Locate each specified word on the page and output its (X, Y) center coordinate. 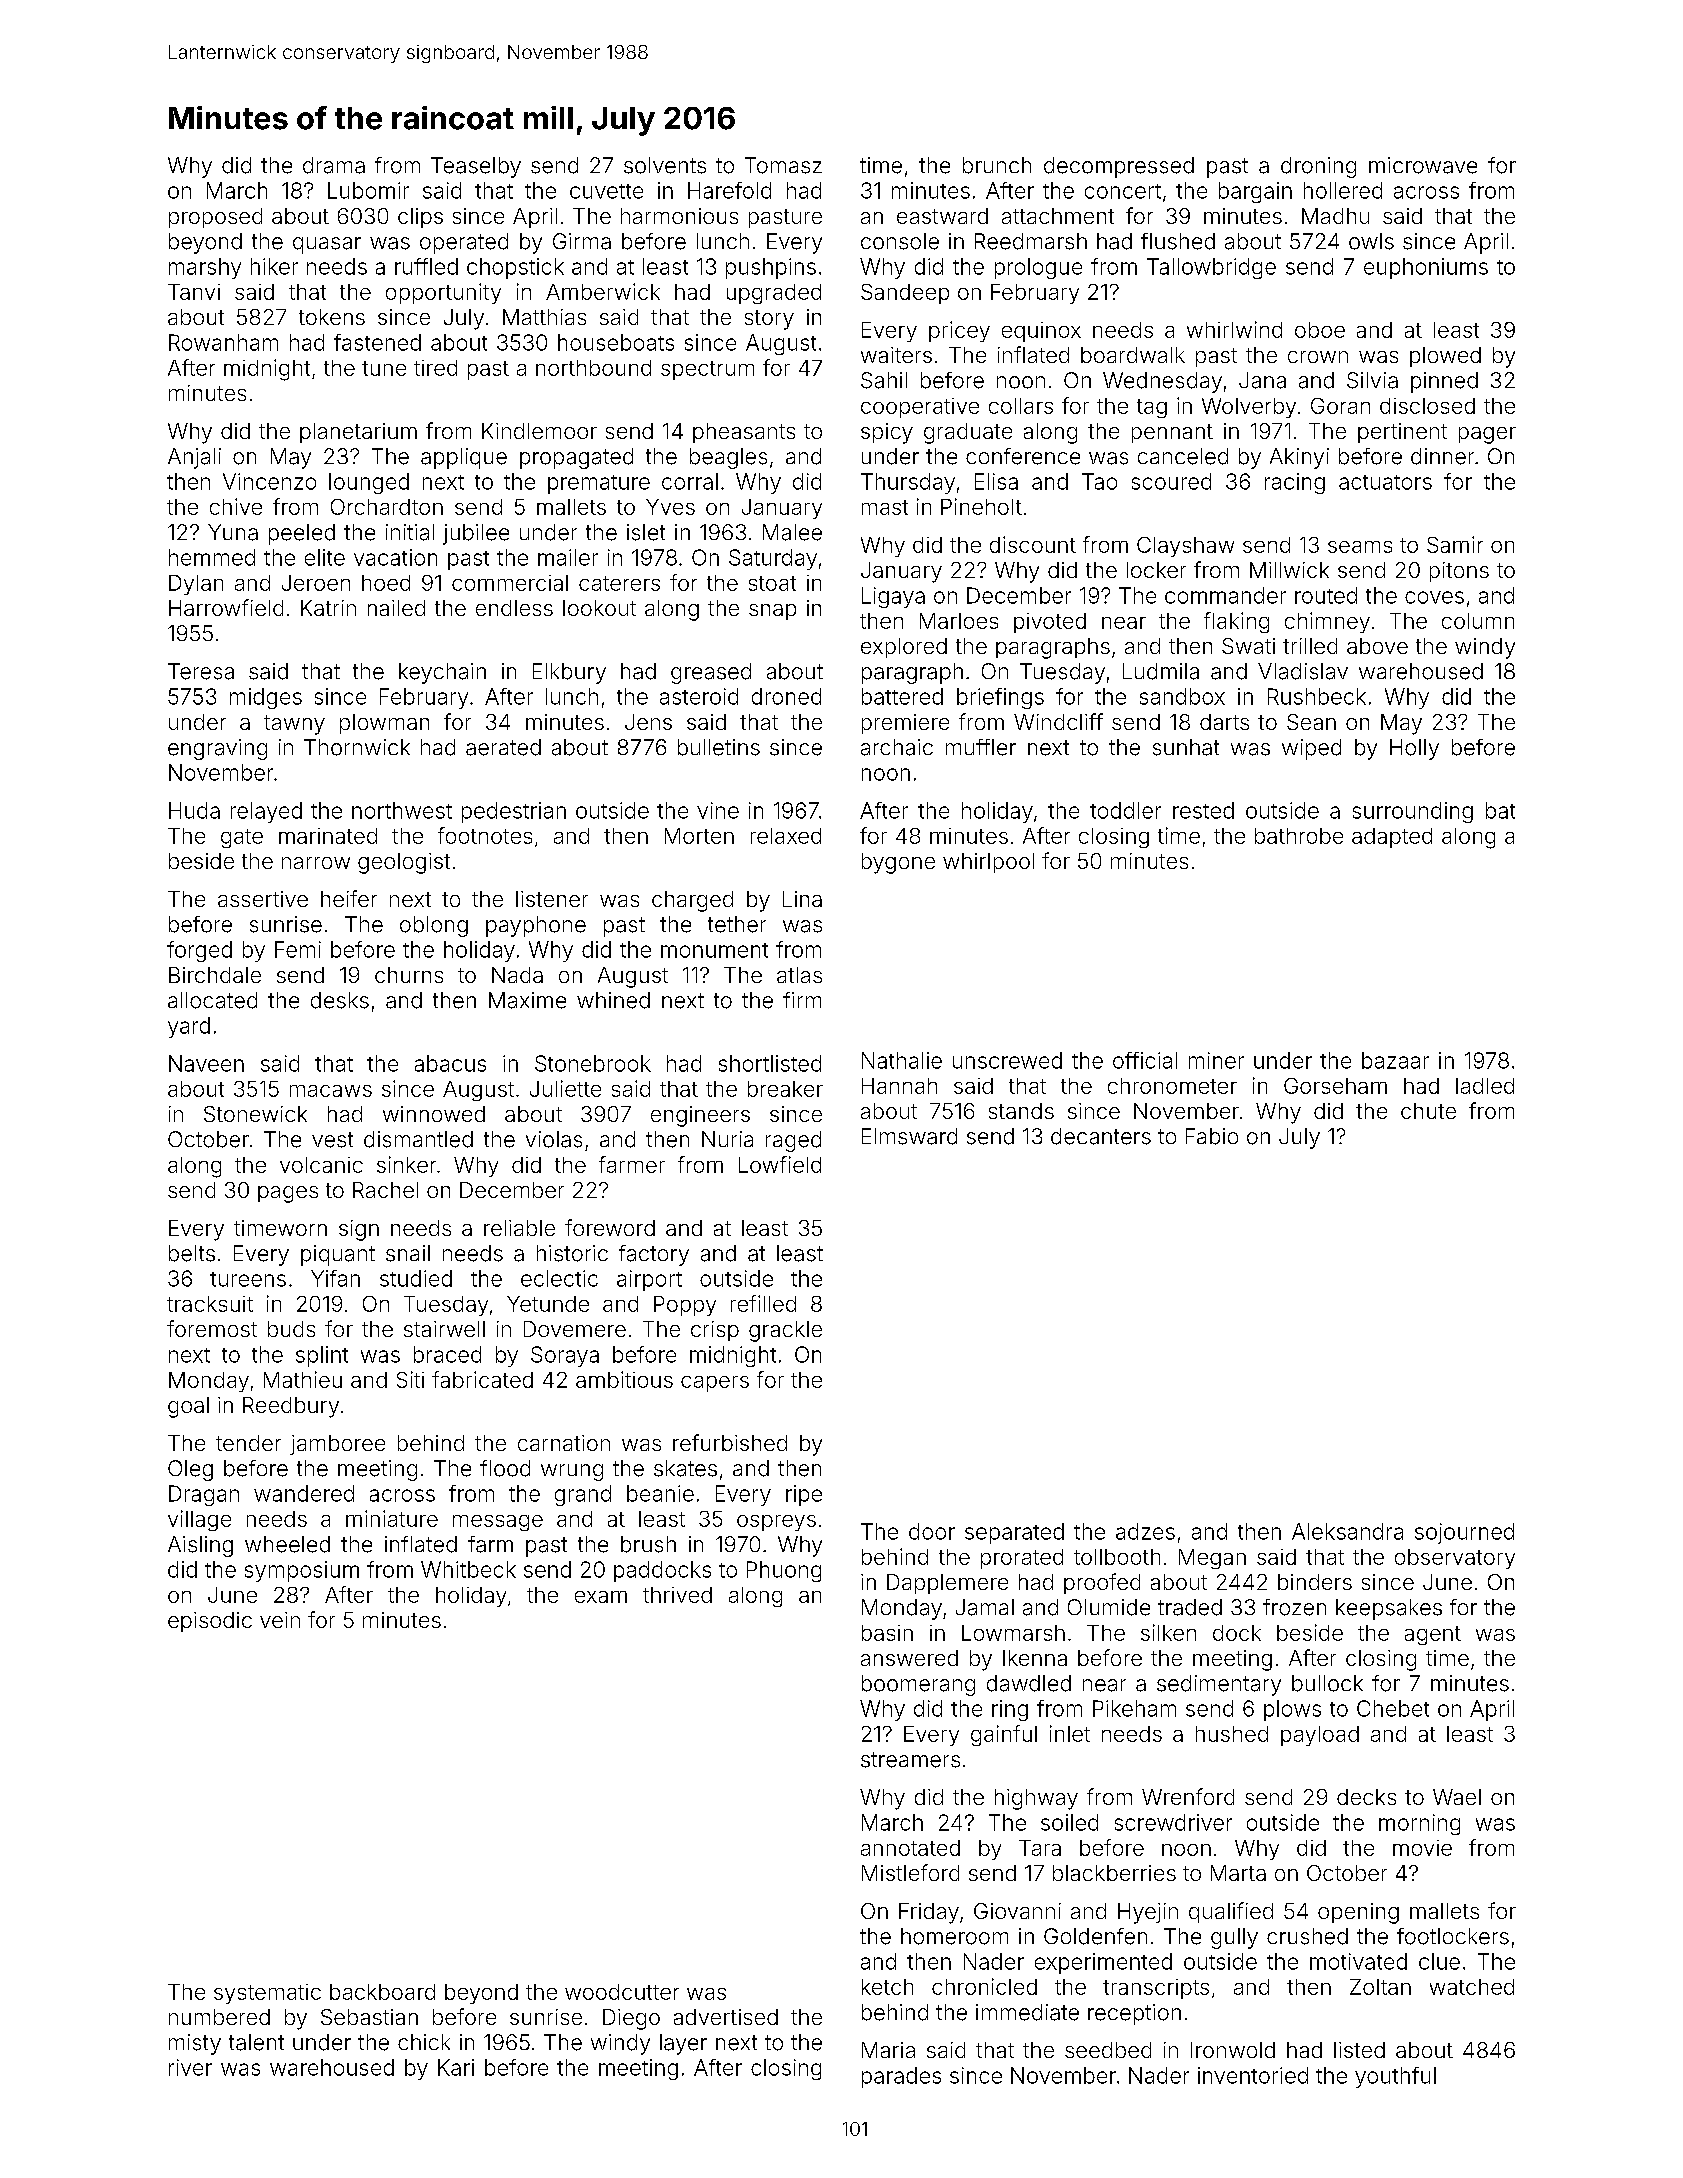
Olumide (1109, 1607)
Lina (802, 899)
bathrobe (1299, 836)
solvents (665, 165)
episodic (210, 1622)
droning (1318, 167)
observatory (1455, 1559)
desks (340, 1000)
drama (334, 165)
